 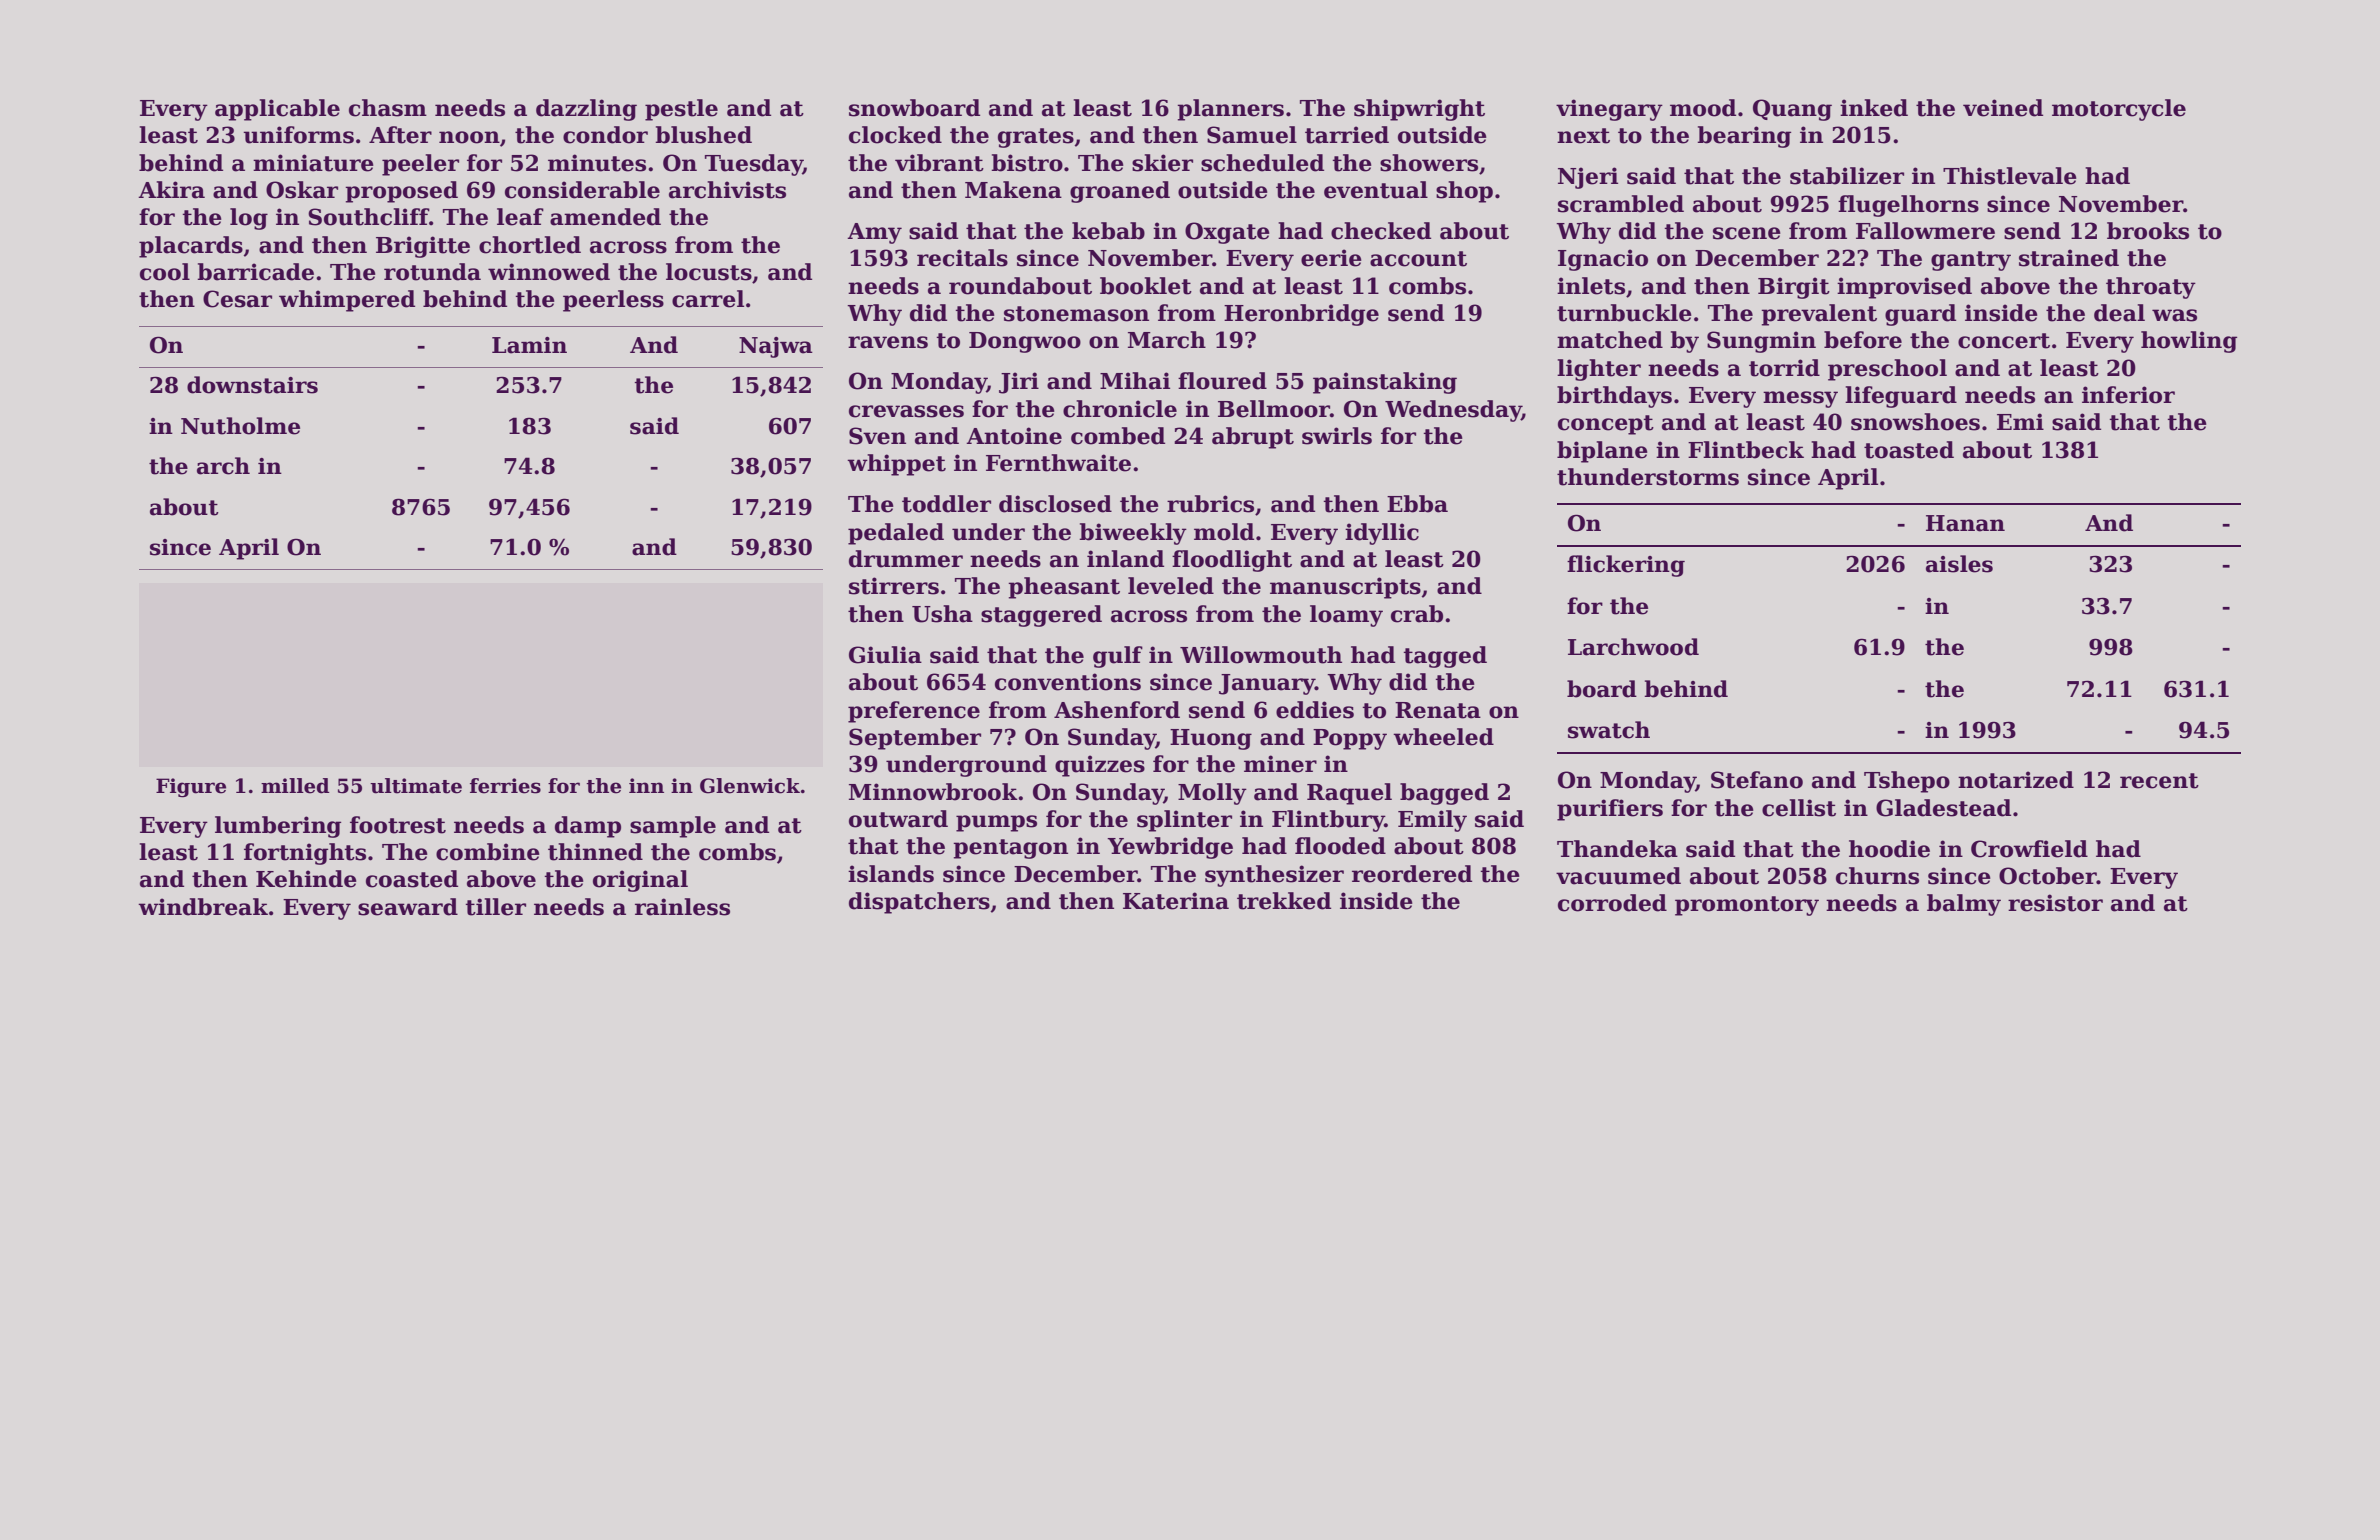 I want to click on windbreak, so click(x=203, y=907).
